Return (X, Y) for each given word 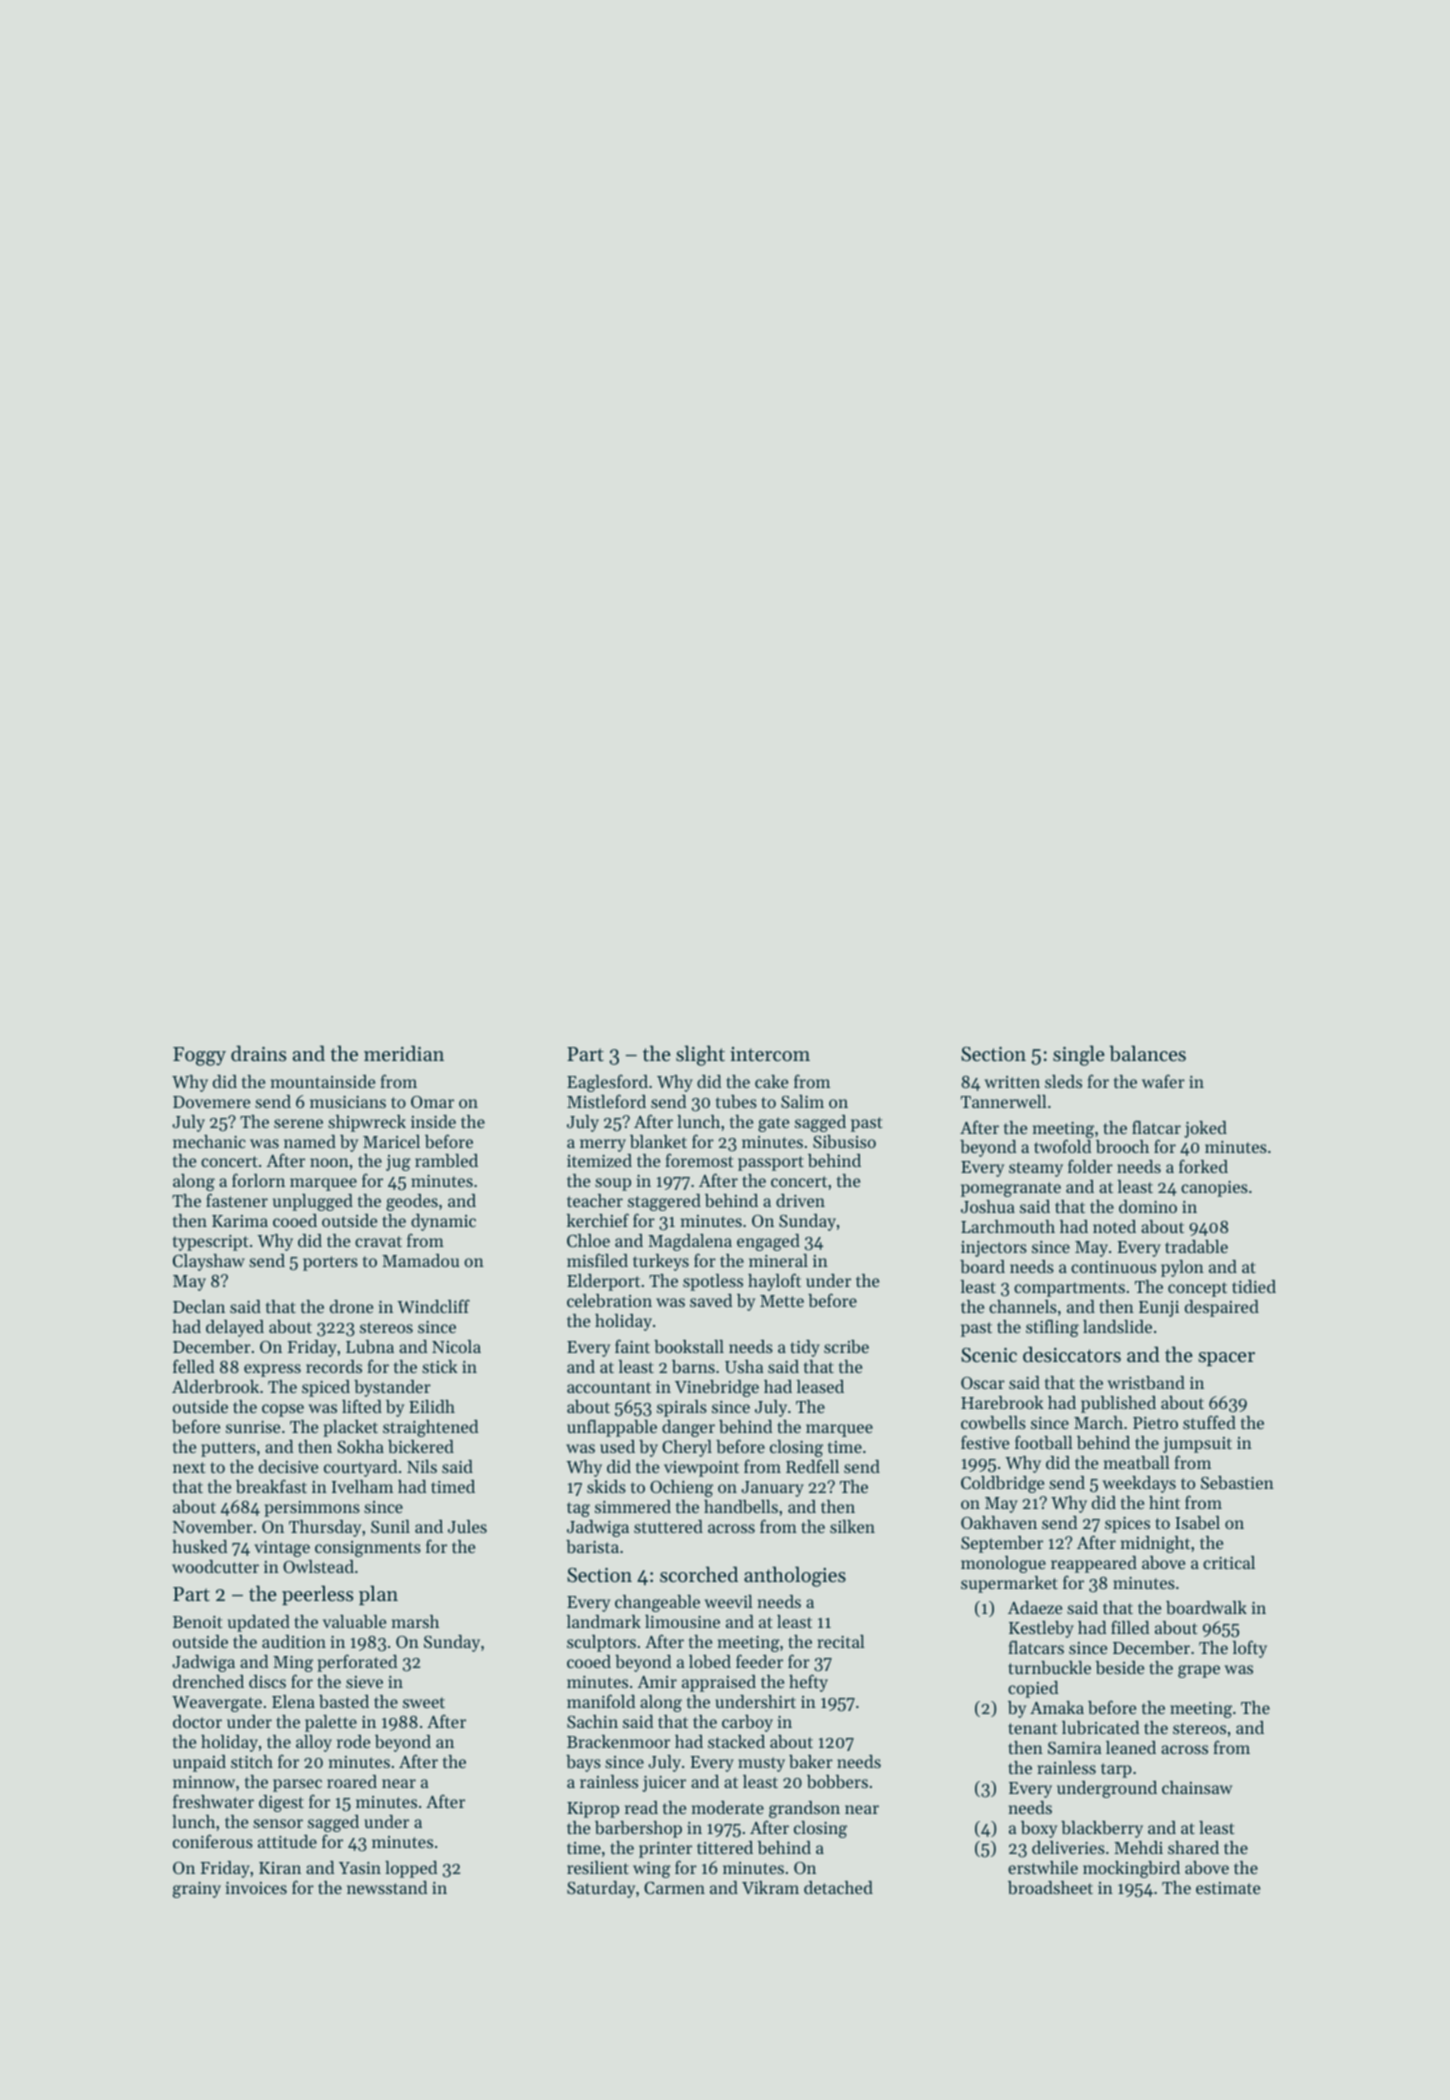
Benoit (198, 1622)
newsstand (387, 1887)
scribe (846, 1346)
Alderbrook (215, 1386)
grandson (804, 1809)
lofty (1249, 1649)
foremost (699, 1160)
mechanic (209, 1141)
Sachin (592, 1721)
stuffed (1209, 1422)
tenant (1033, 1728)
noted (1114, 1226)
